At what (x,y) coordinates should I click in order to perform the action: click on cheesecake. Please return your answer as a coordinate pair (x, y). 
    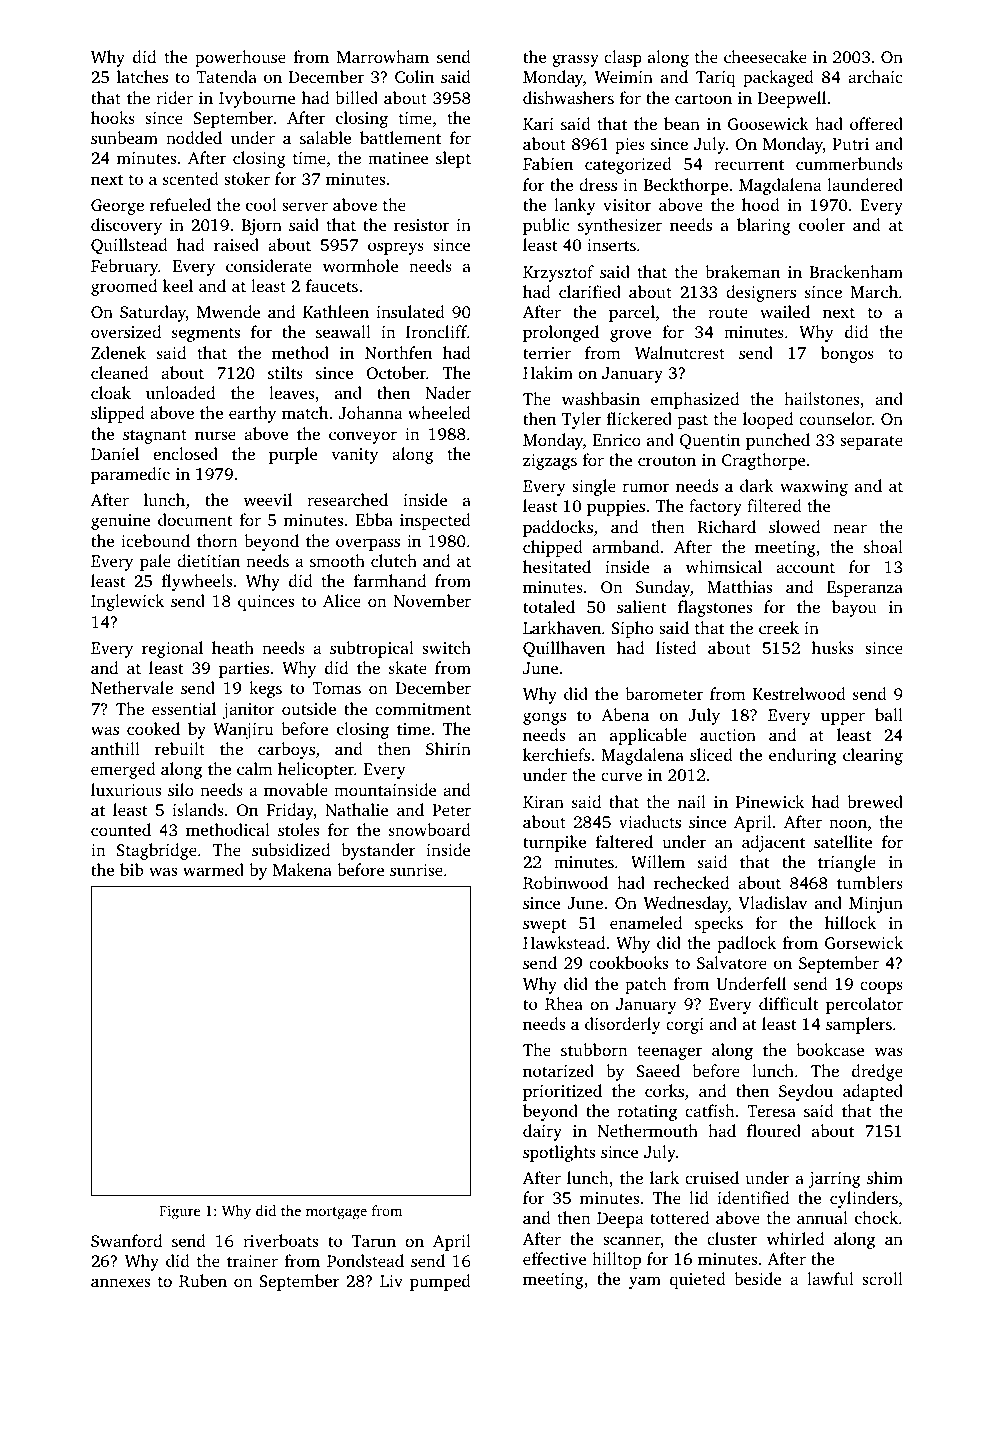
    Looking at the image, I should click on (765, 56).
